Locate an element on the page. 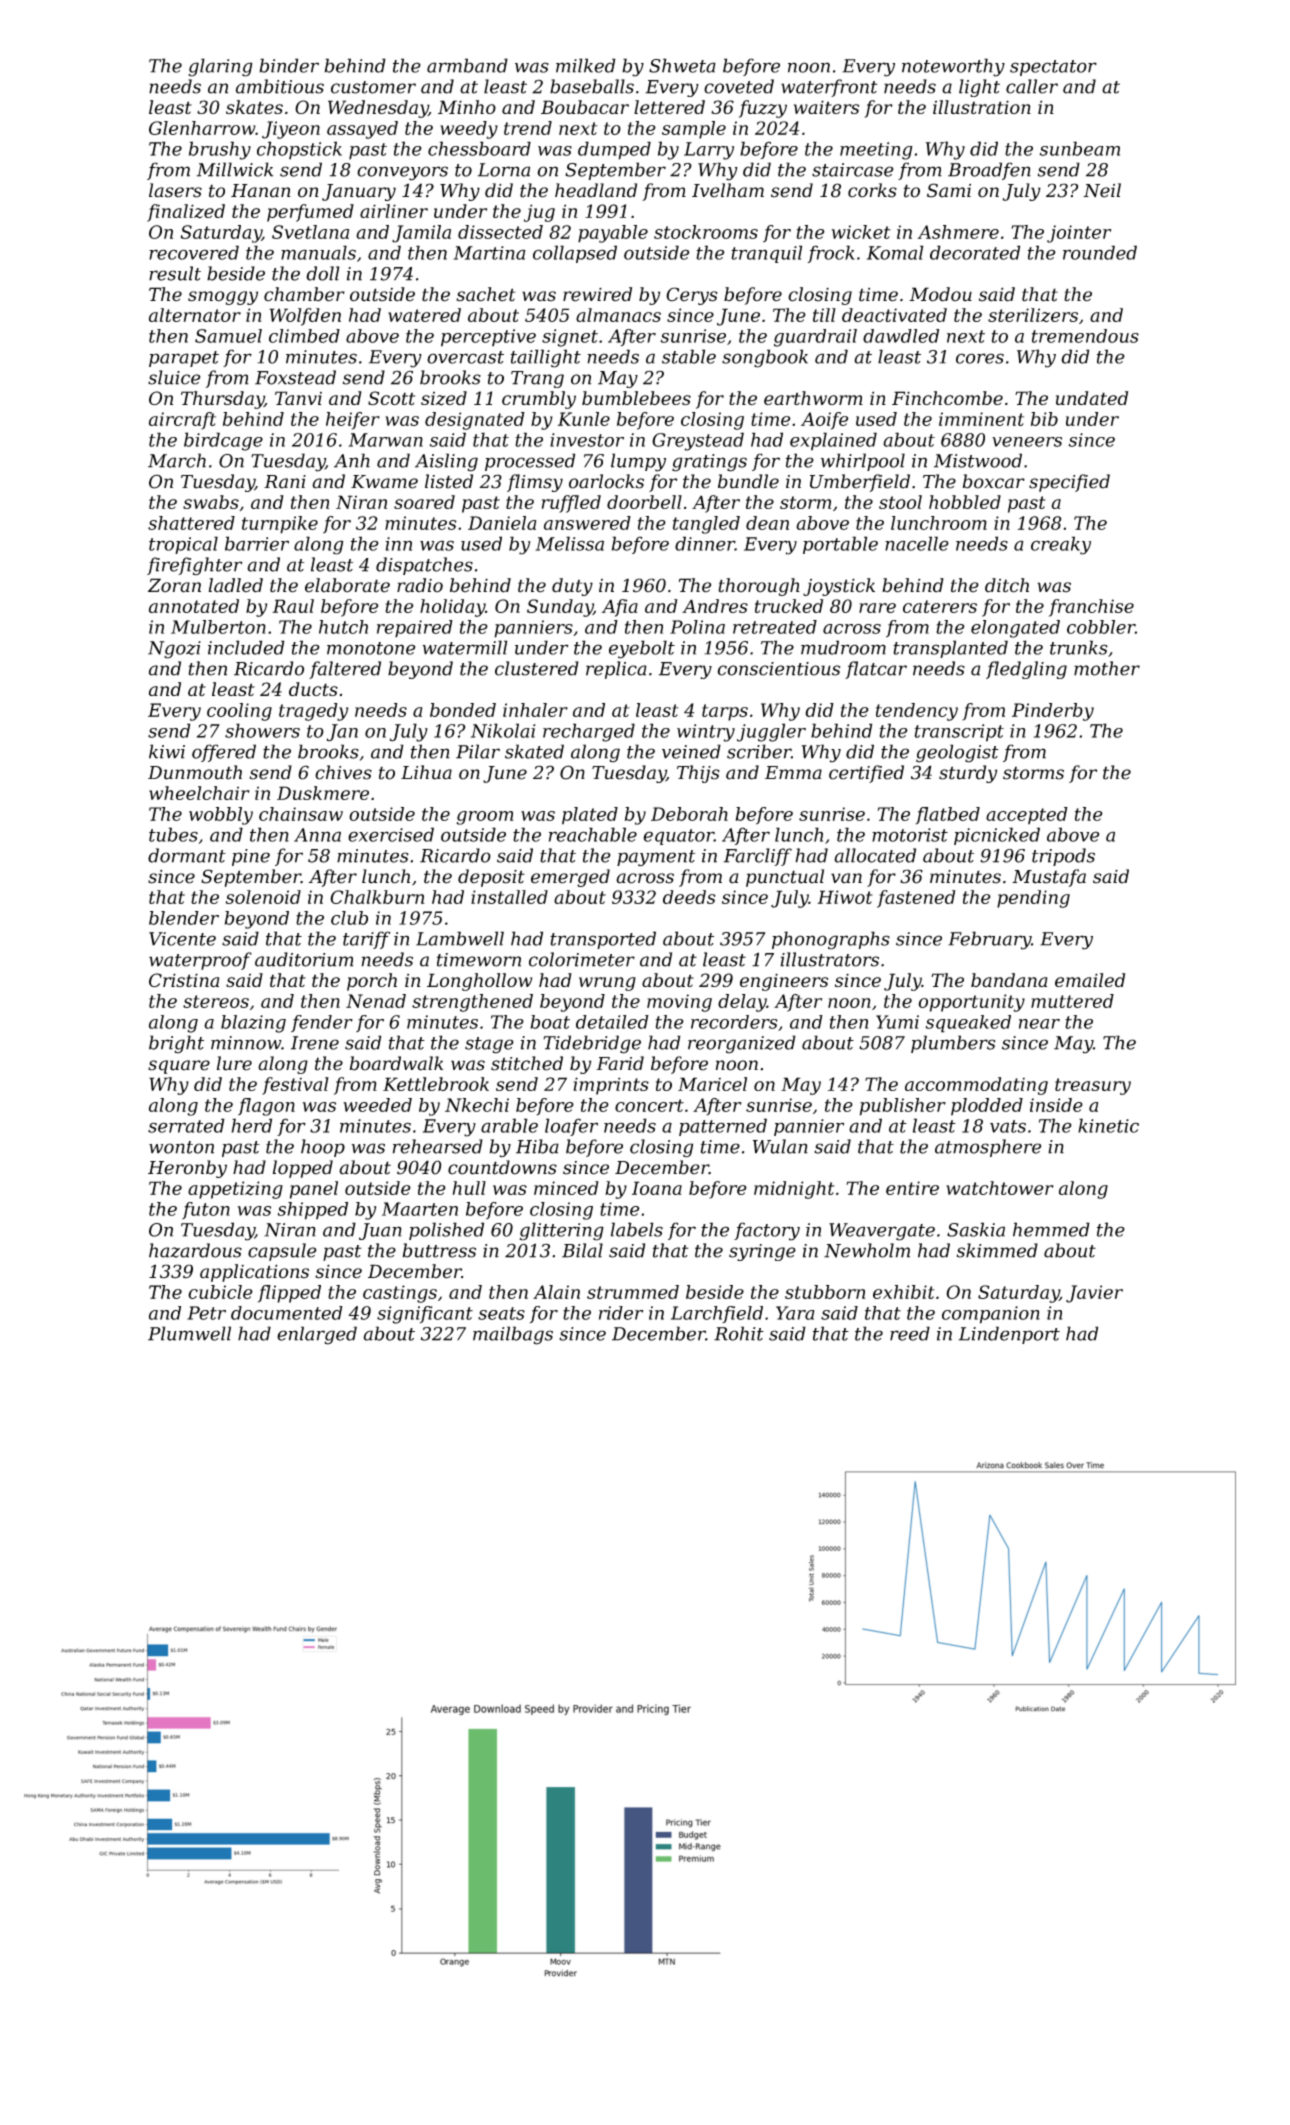 The image size is (1290, 2125). picnicked is located at coordinates (997, 836).
